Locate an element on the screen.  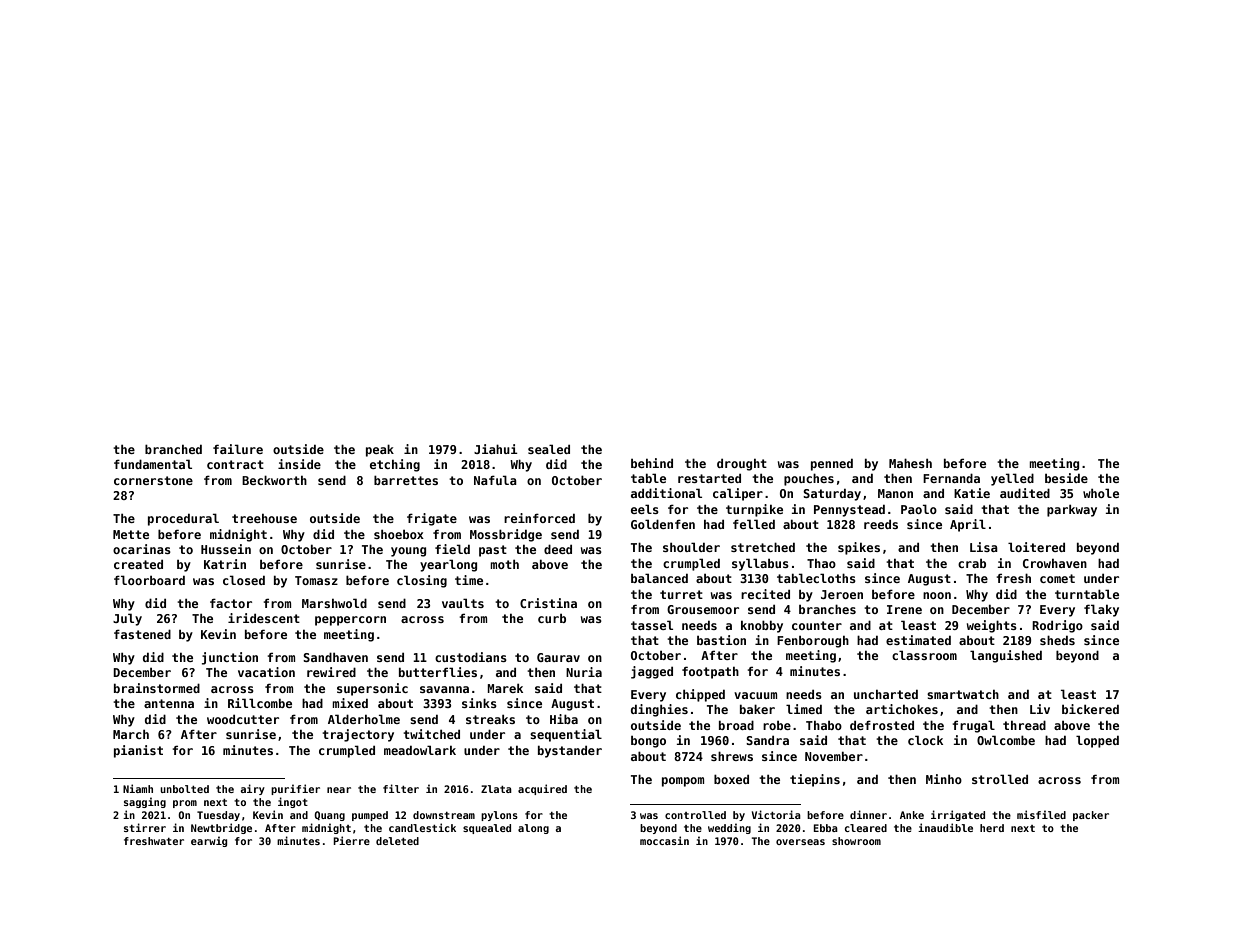
custodians is located at coordinates (471, 657).
